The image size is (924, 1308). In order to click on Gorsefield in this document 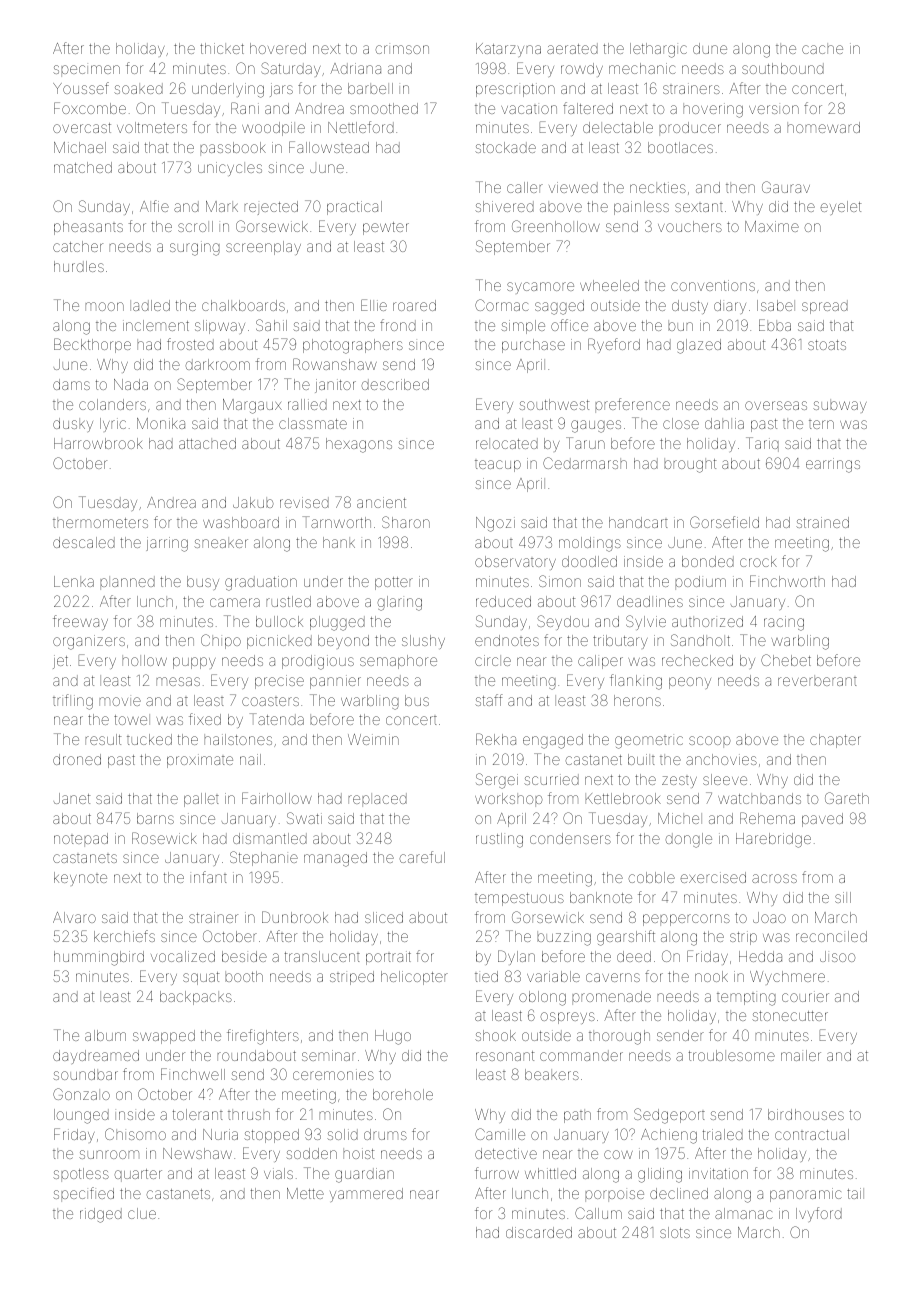, I will do `click(724, 522)`.
